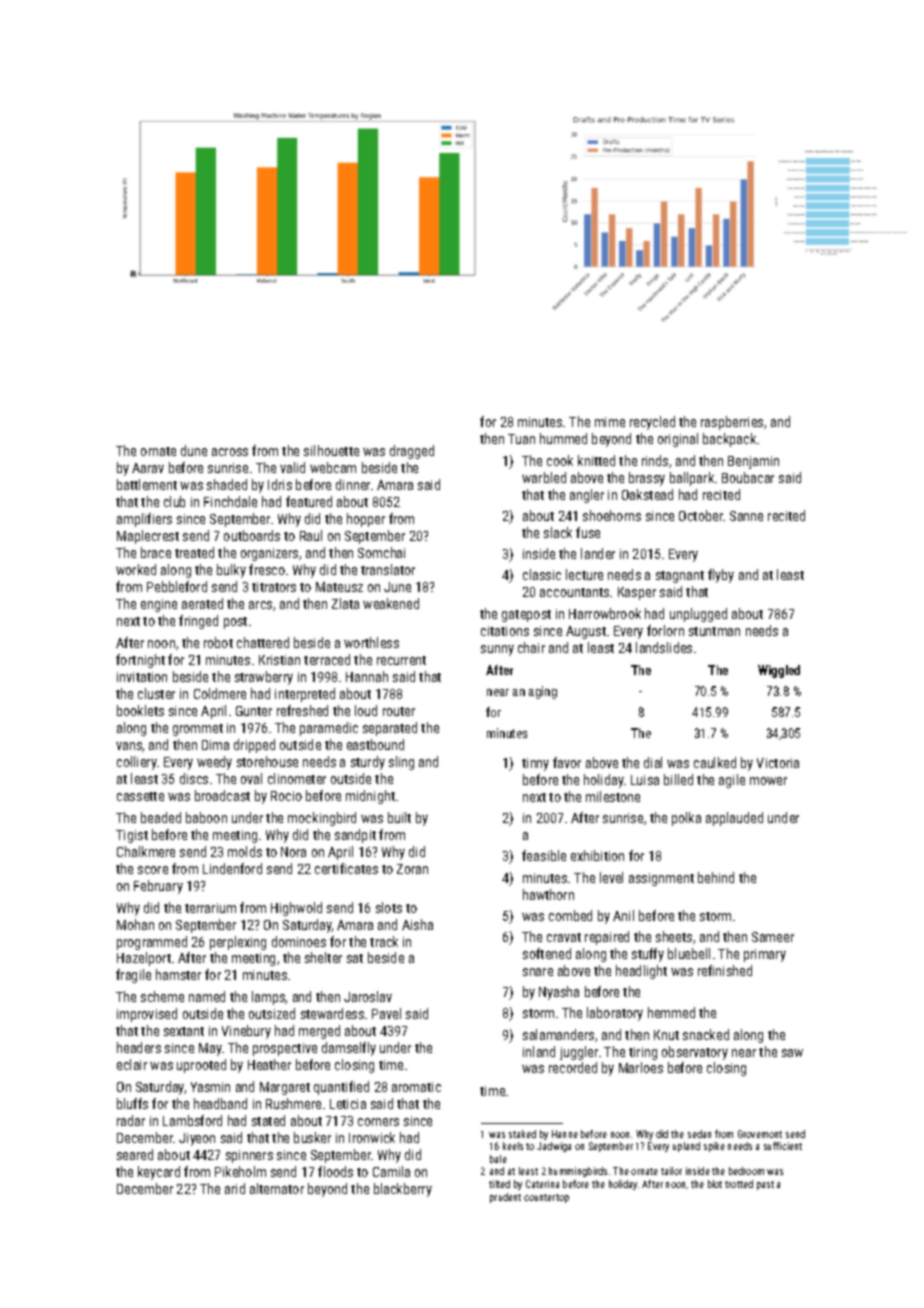 The width and height of the screenshot is (924, 1308). What do you see at coordinates (174, 501) in the screenshot?
I see `club` at bounding box center [174, 501].
